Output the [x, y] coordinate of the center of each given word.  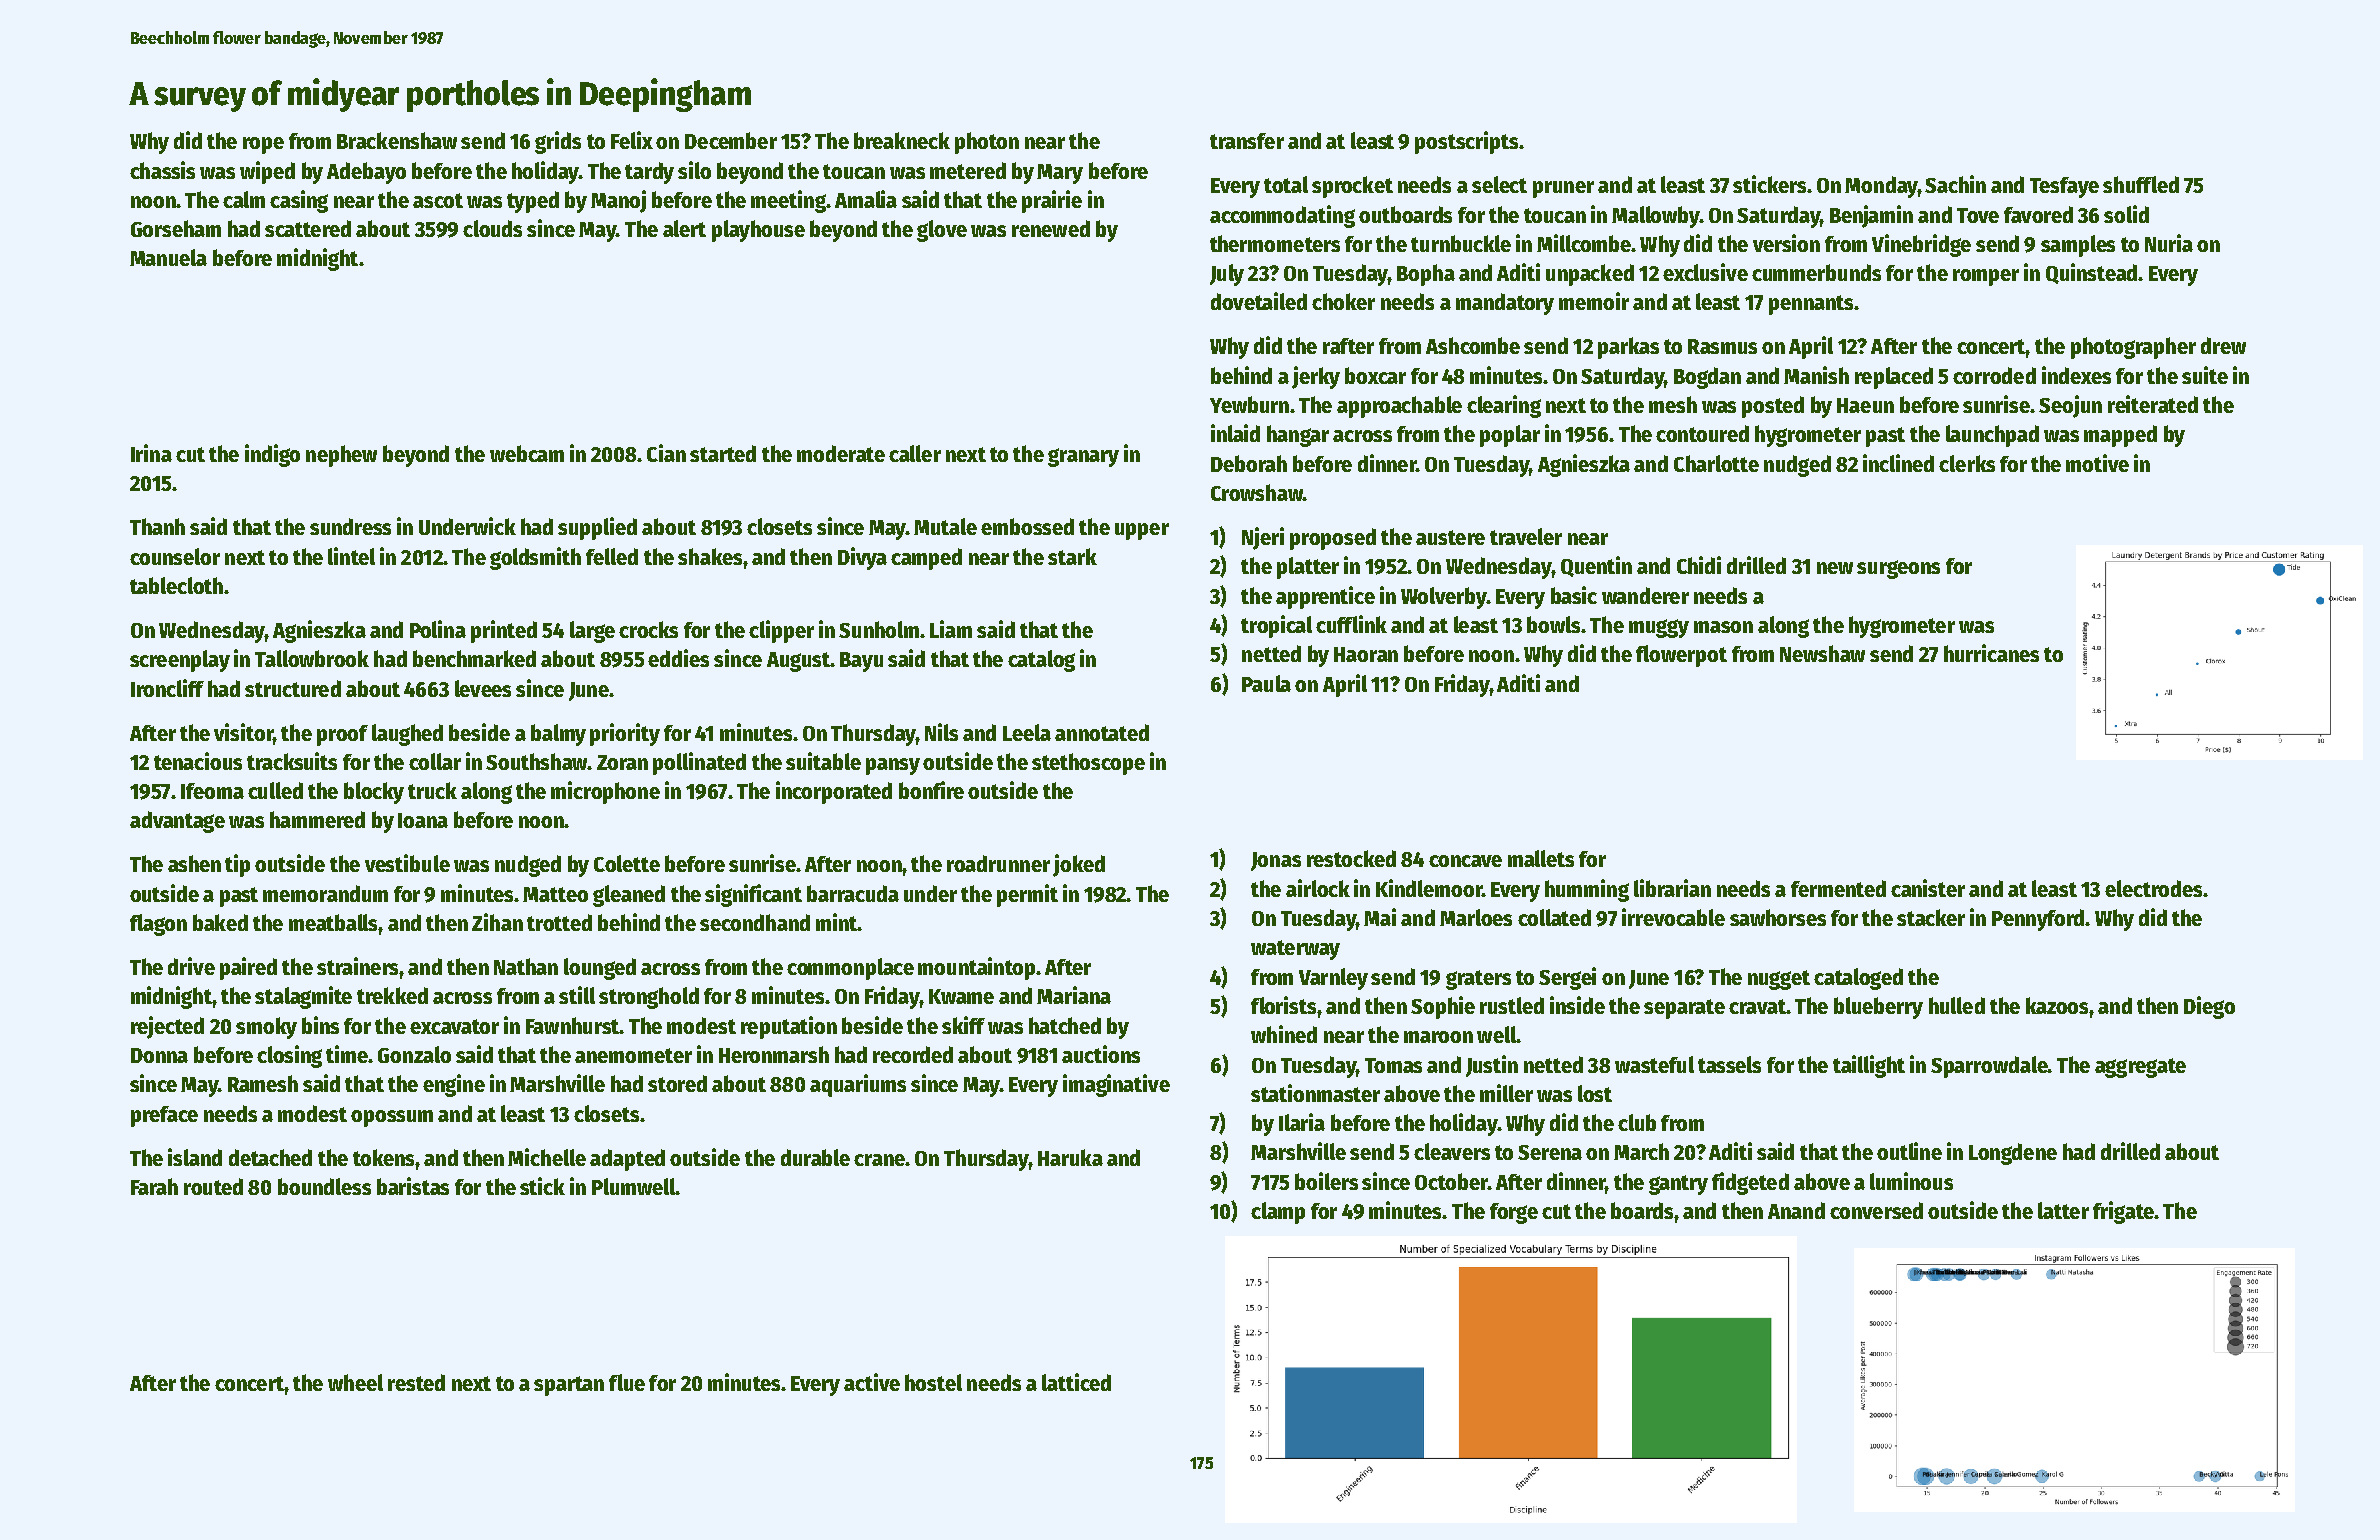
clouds [492, 228]
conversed [1876, 1210]
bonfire [931, 790]
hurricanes [1991, 653]
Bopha [1426, 275]
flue [627, 1382]
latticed [1076, 1382]
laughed [407, 735]
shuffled [2141, 184]
